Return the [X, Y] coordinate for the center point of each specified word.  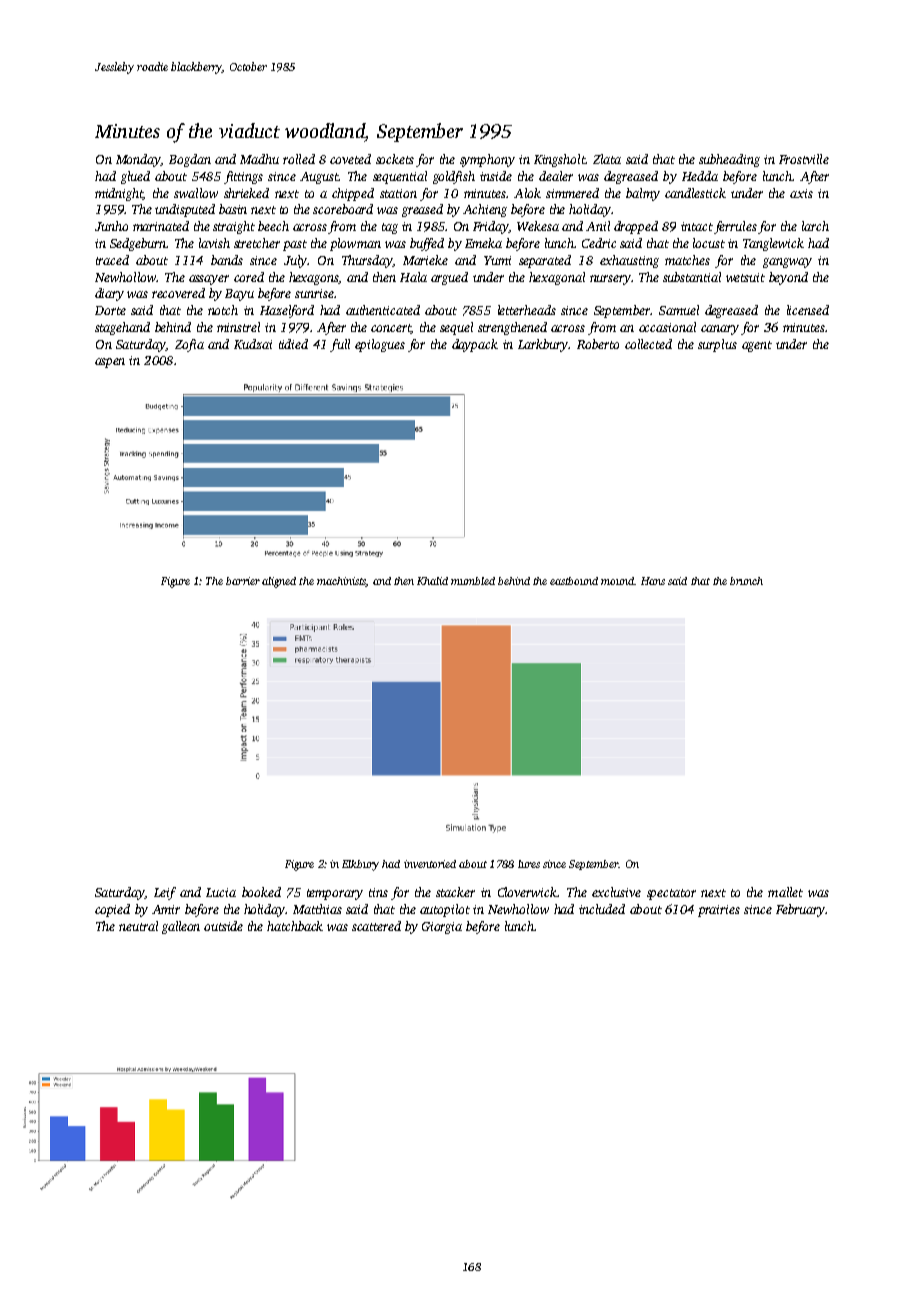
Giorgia [442, 928]
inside [496, 176]
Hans [653, 581]
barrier [243, 581]
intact [697, 226]
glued [135, 177]
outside [223, 926]
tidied [293, 344]
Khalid [432, 581]
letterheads [527, 310]
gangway [787, 263]
